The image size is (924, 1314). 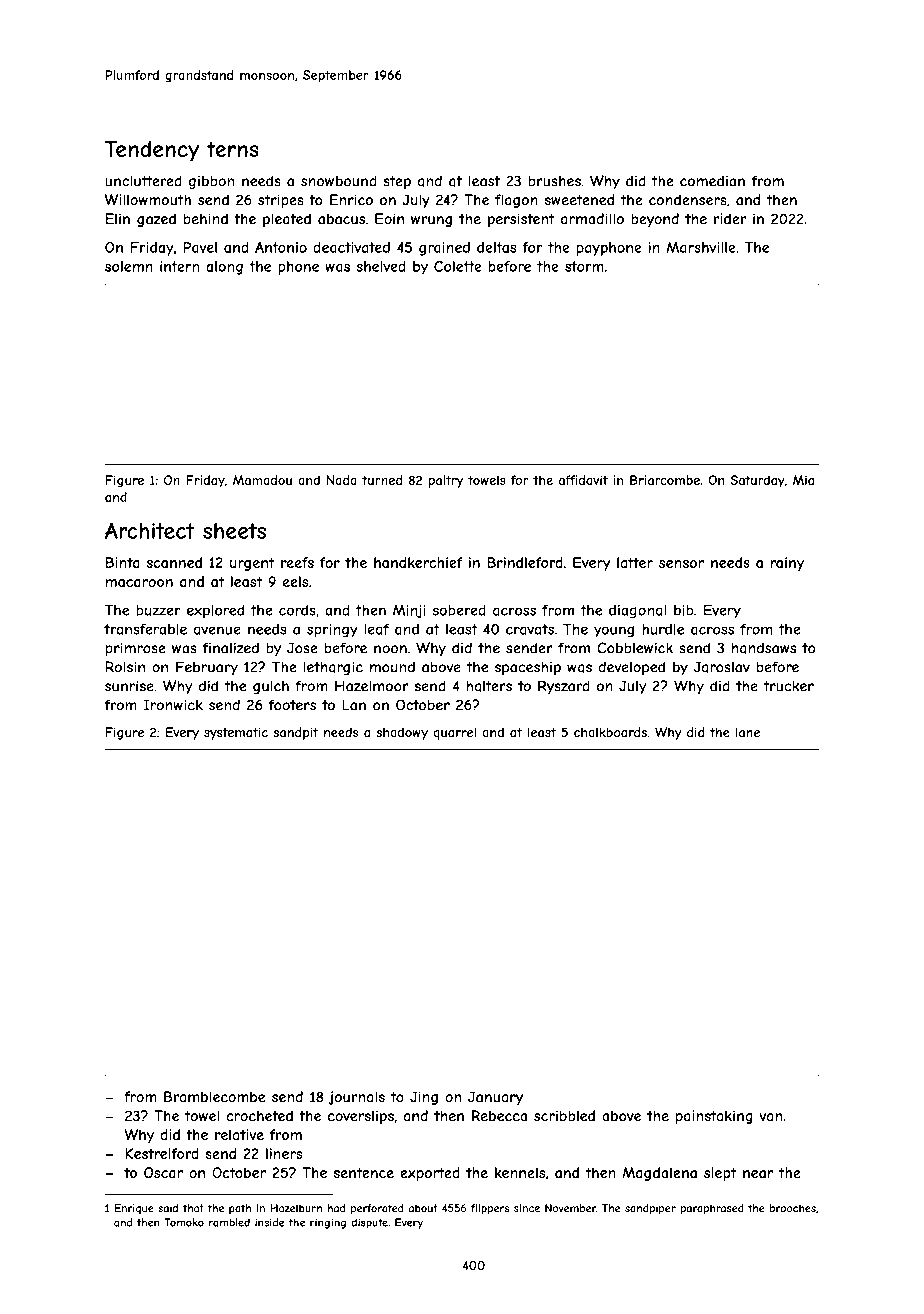 What do you see at coordinates (454, 733) in the screenshot?
I see `quarrel` at bounding box center [454, 733].
